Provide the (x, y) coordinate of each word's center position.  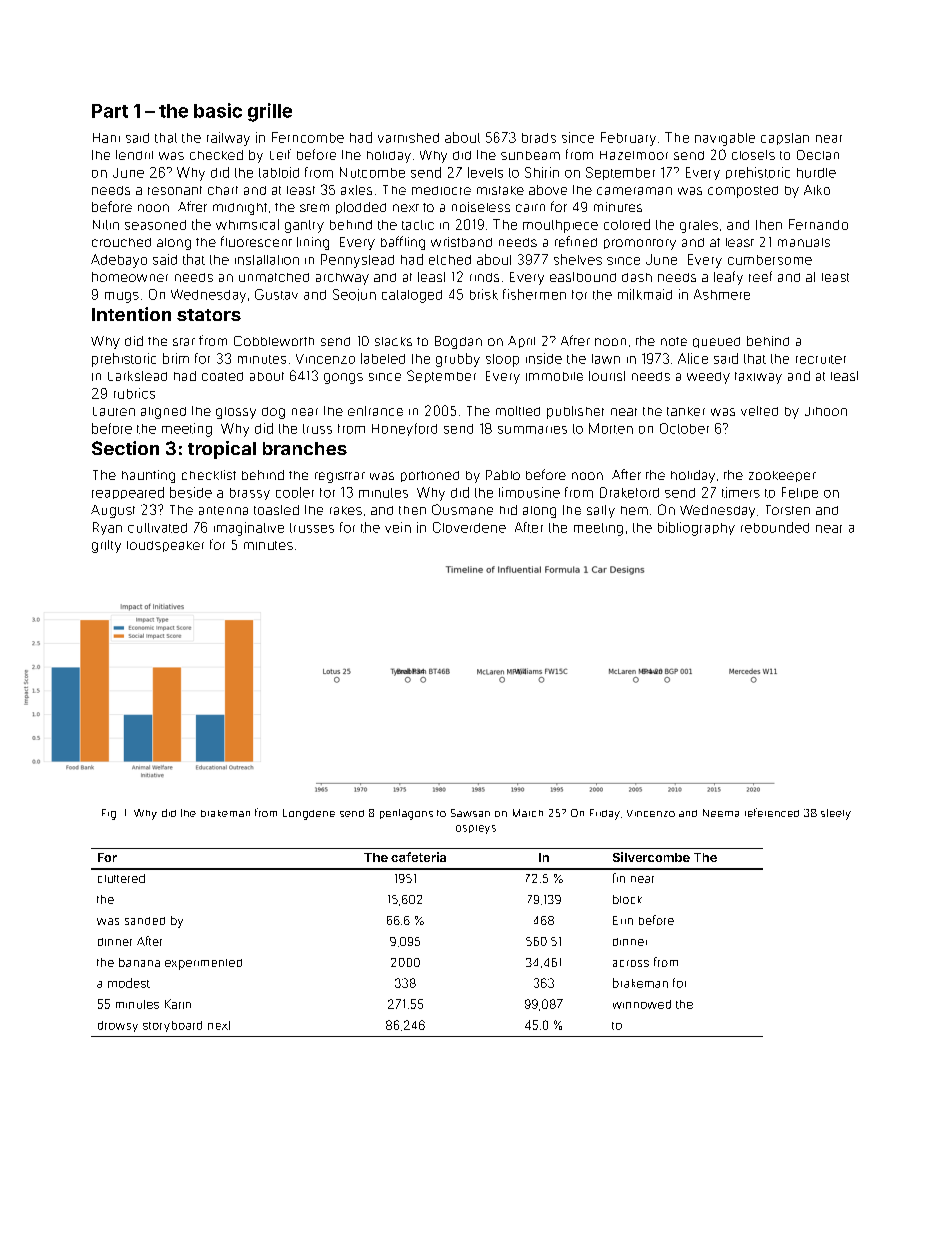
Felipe (800, 493)
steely (836, 814)
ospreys (476, 829)
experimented (203, 964)
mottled (518, 411)
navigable (725, 139)
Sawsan (470, 813)
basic (218, 110)
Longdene (309, 814)
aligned (163, 413)
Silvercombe (651, 857)
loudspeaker (165, 546)
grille (270, 112)
